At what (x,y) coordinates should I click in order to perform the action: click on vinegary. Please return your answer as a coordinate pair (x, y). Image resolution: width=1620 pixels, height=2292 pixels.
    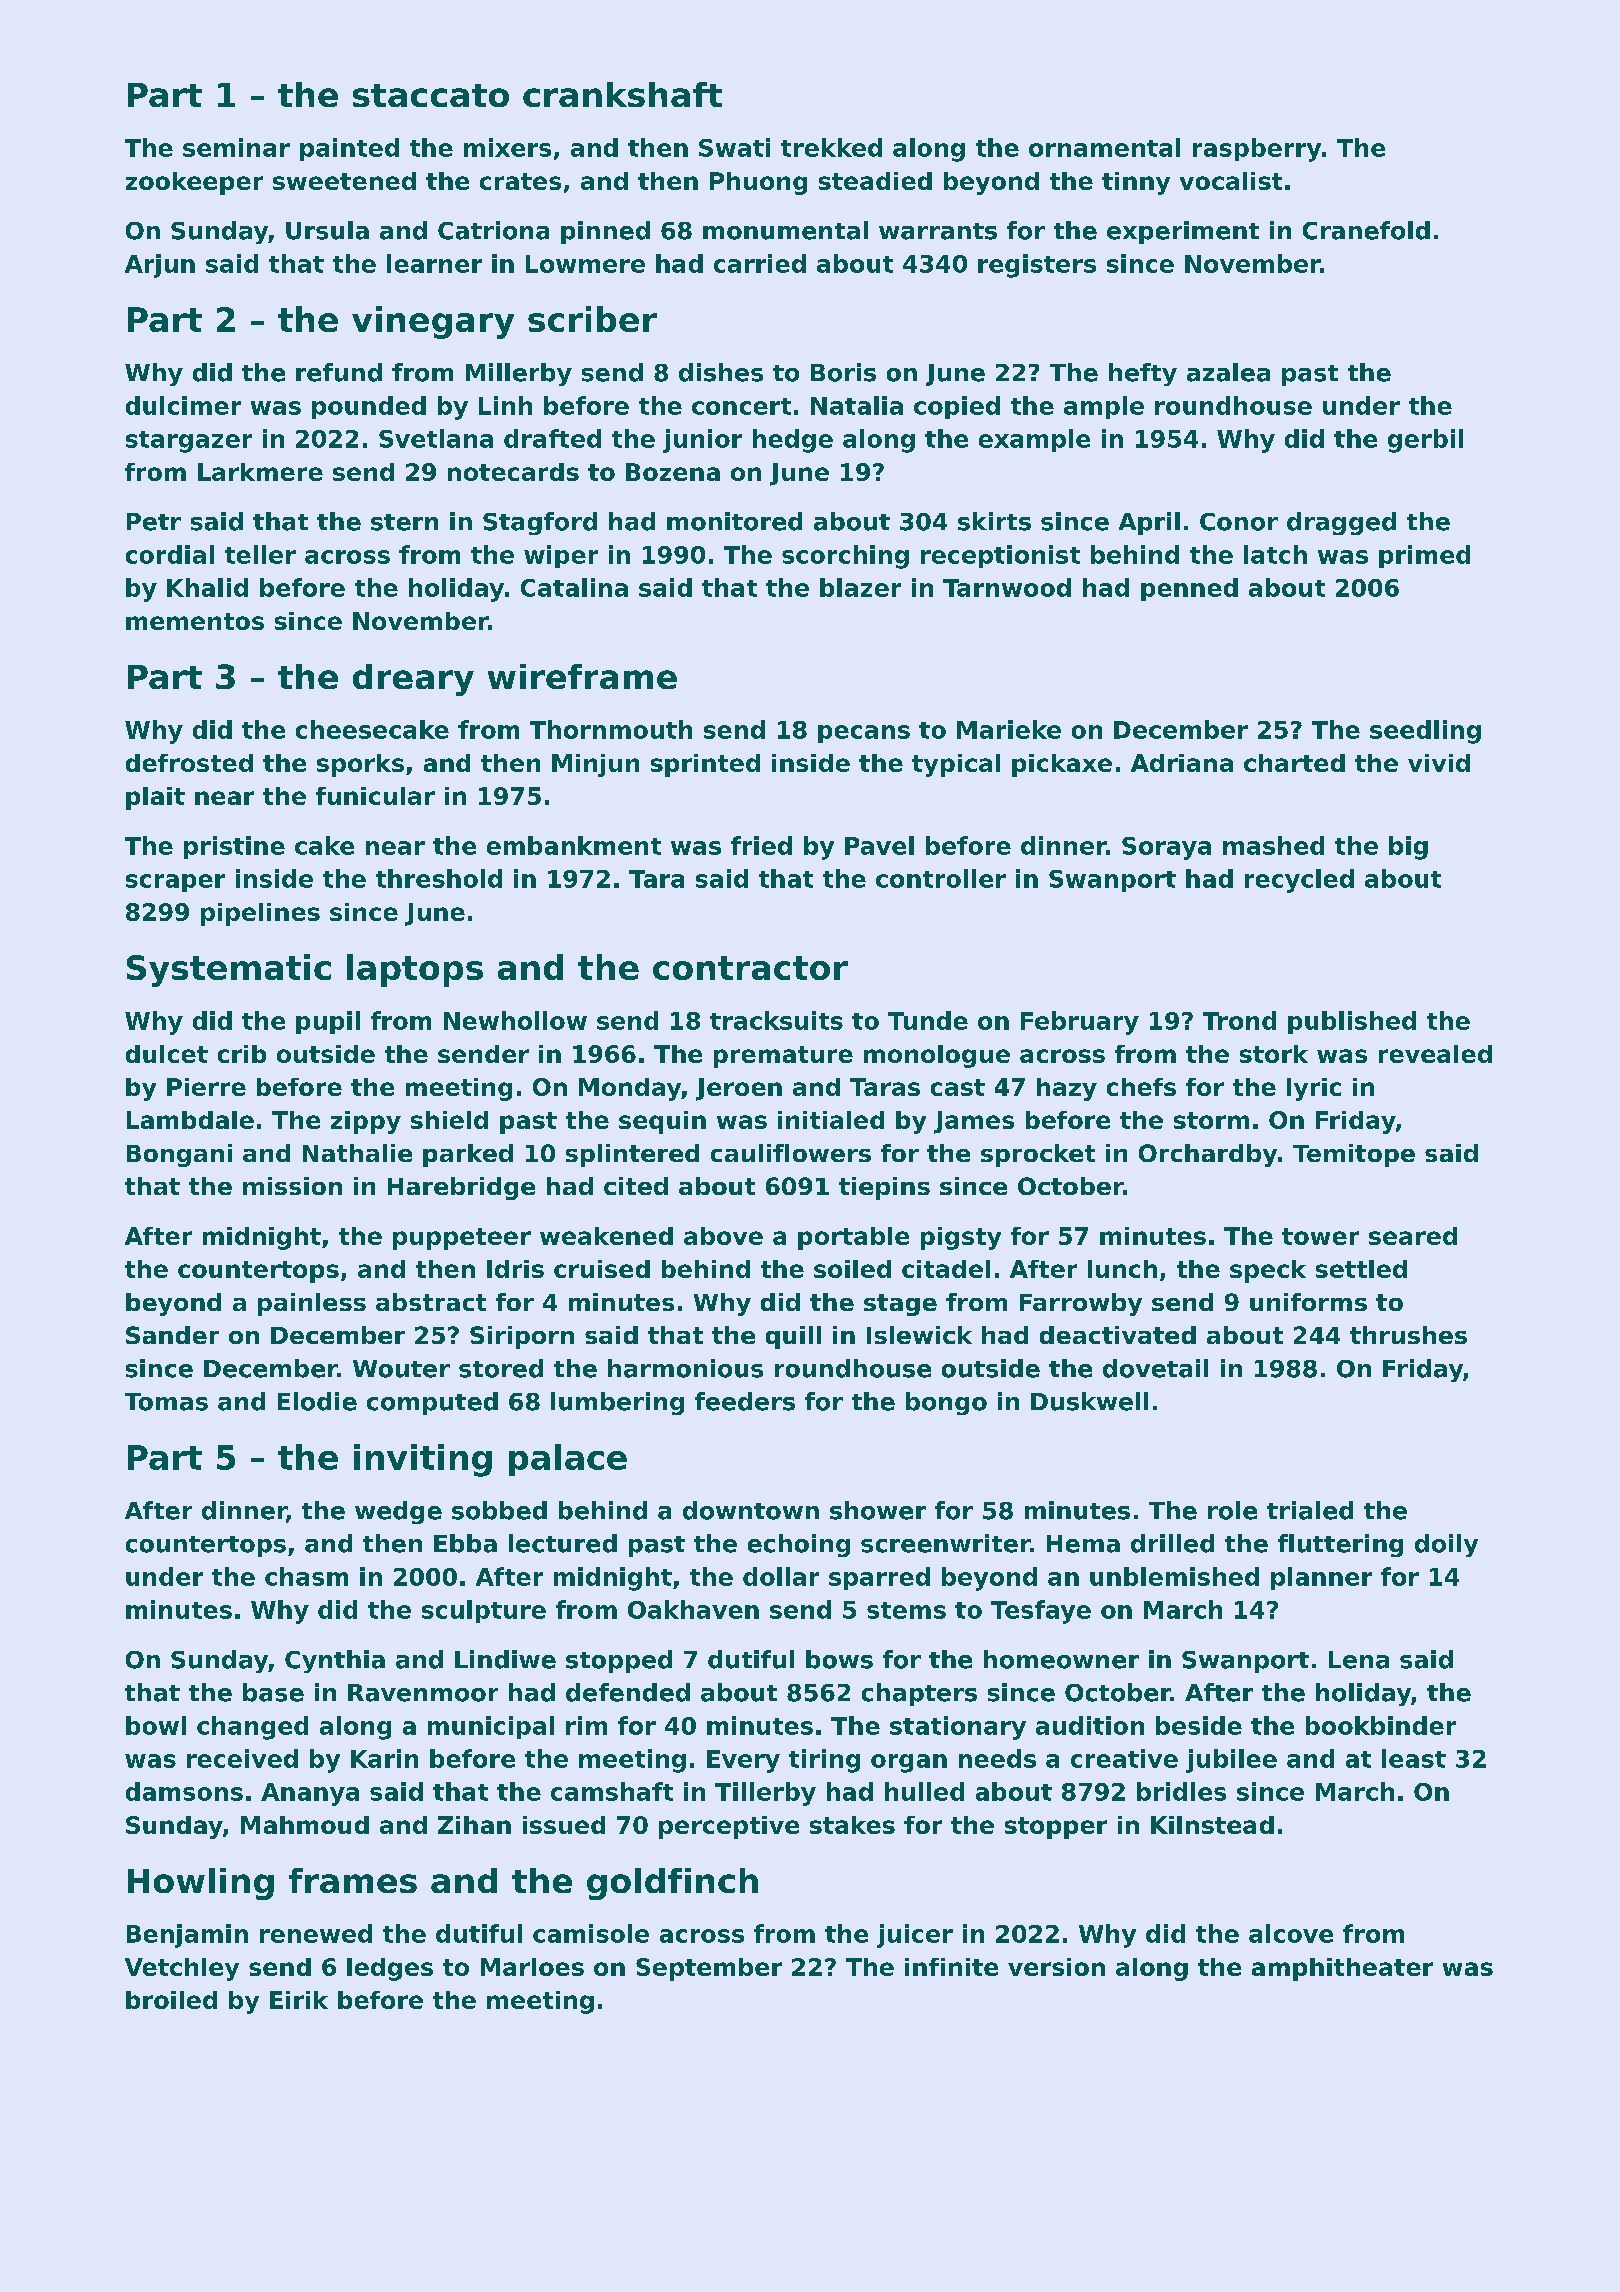
    Looking at the image, I should click on (433, 322).
